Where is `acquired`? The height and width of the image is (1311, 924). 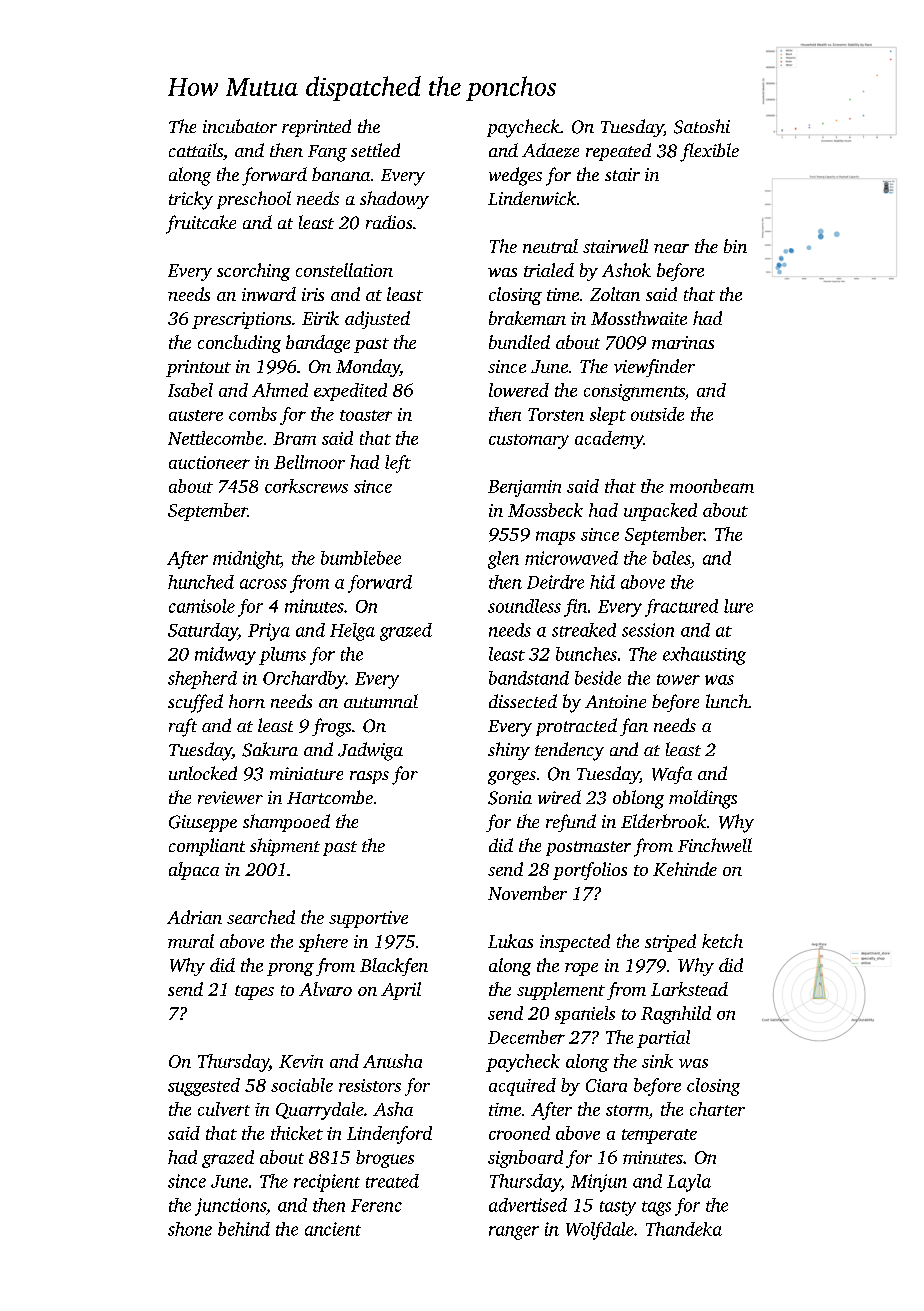
acquired is located at coordinates (522, 1087).
